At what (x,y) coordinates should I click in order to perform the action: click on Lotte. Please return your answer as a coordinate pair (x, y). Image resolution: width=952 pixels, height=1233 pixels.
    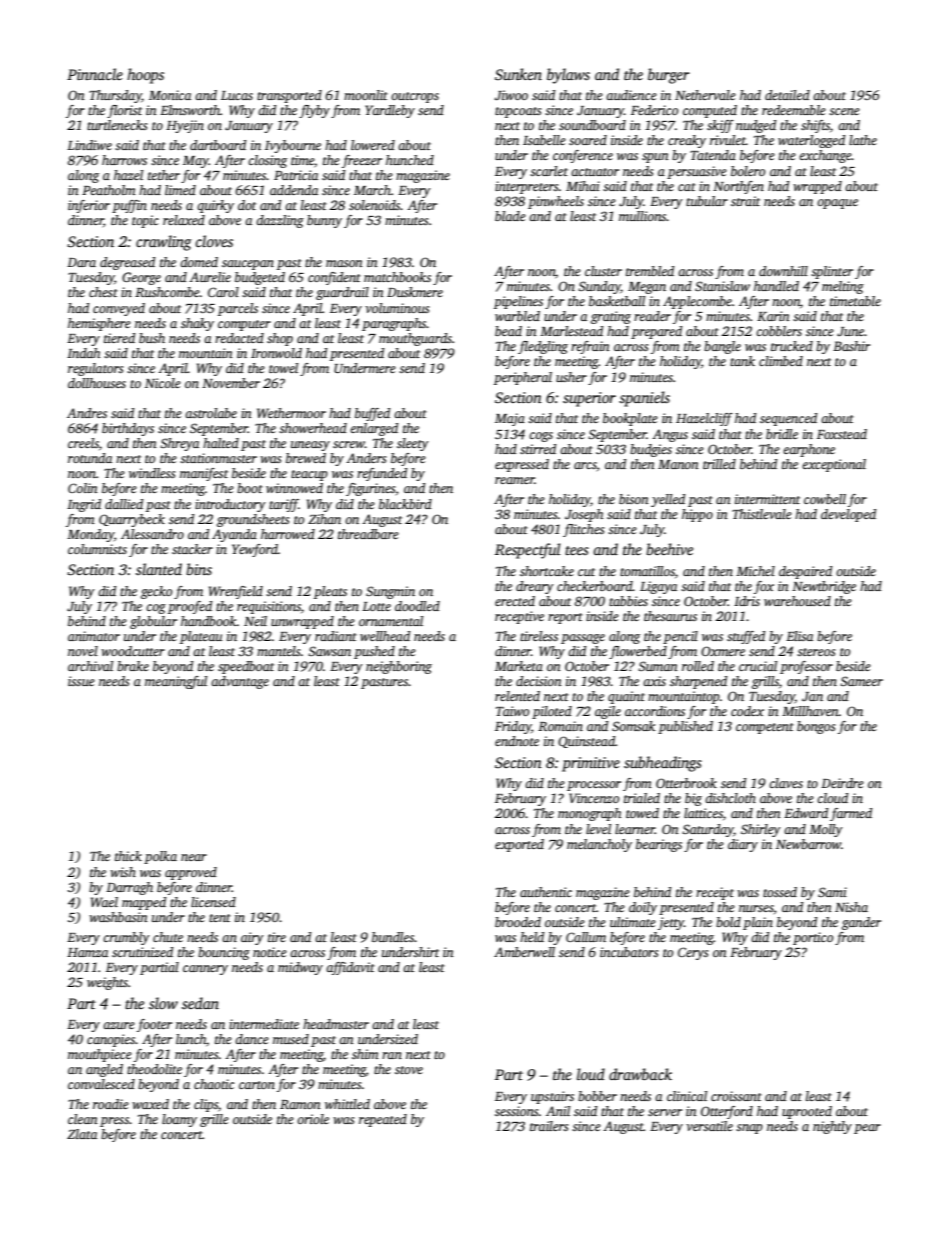
    Looking at the image, I should click on (376, 606).
